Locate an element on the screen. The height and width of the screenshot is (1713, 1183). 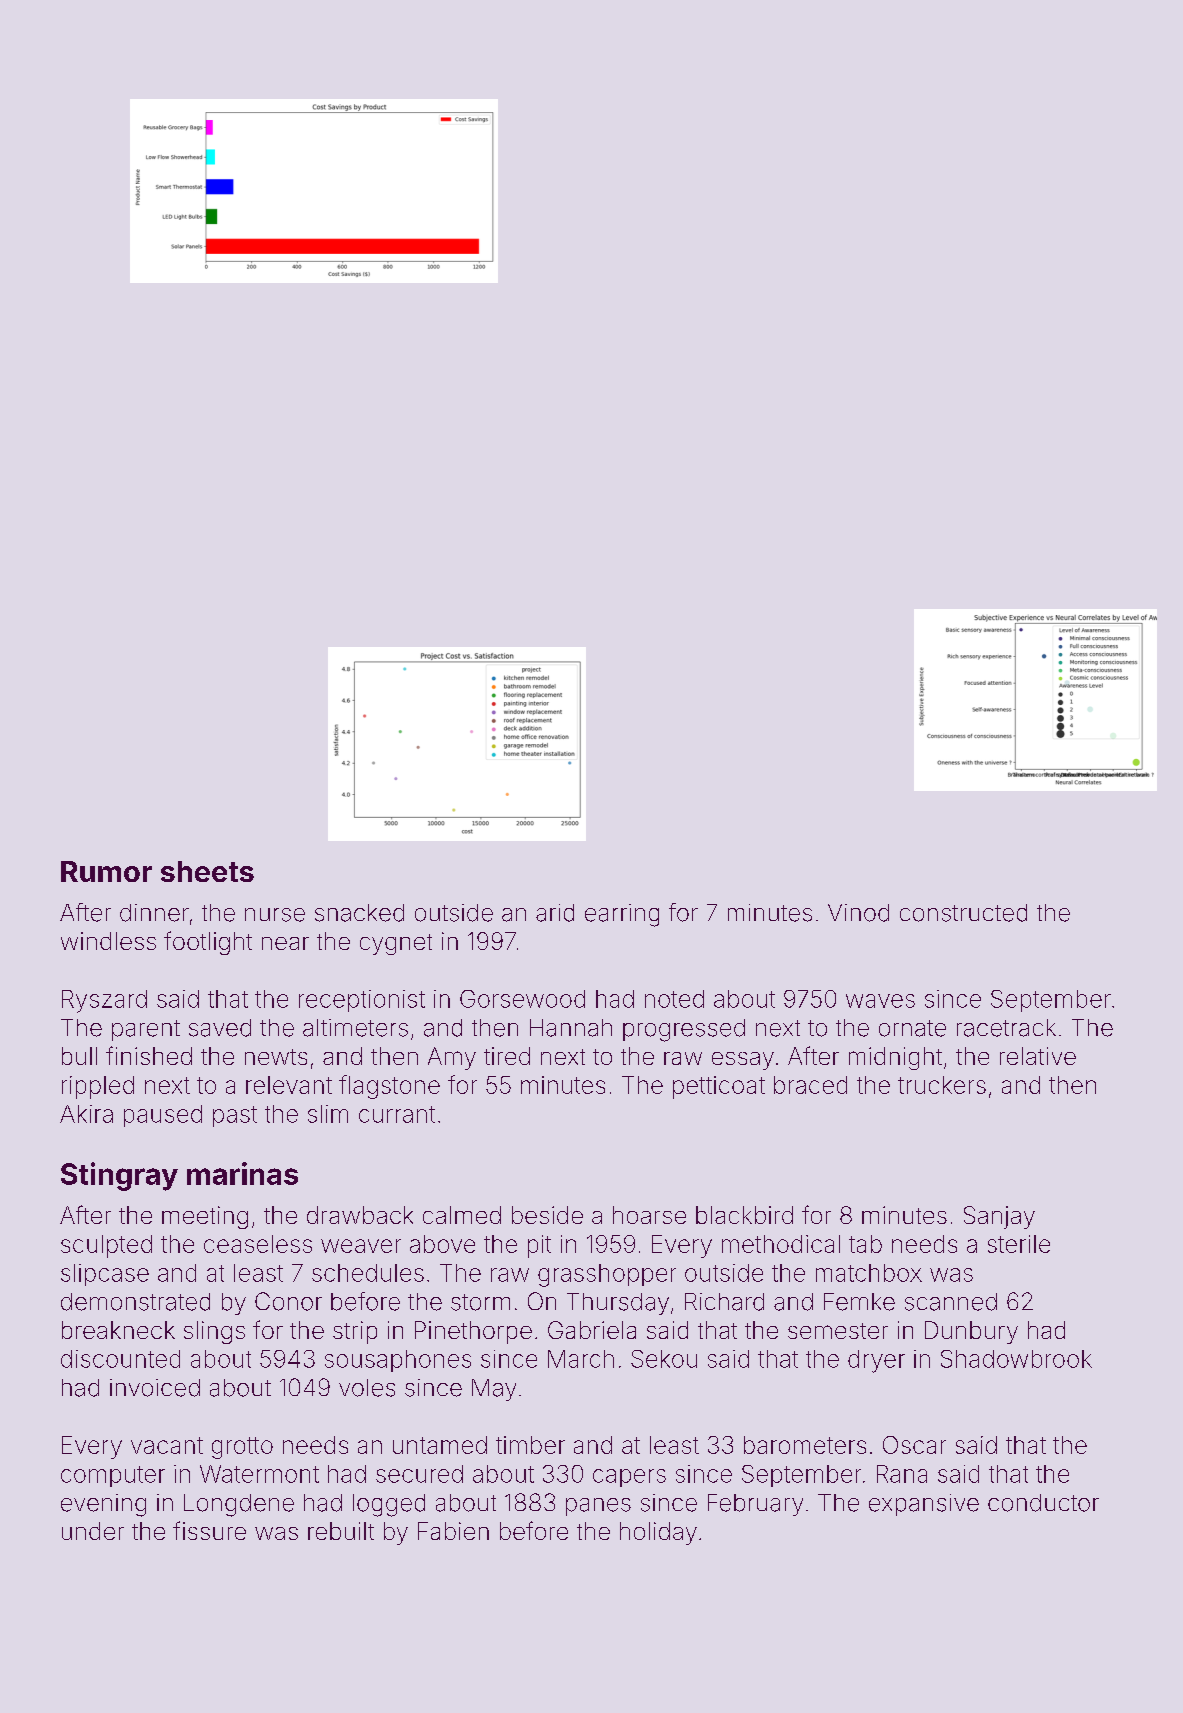
currant is located at coordinates (397, 1114).
